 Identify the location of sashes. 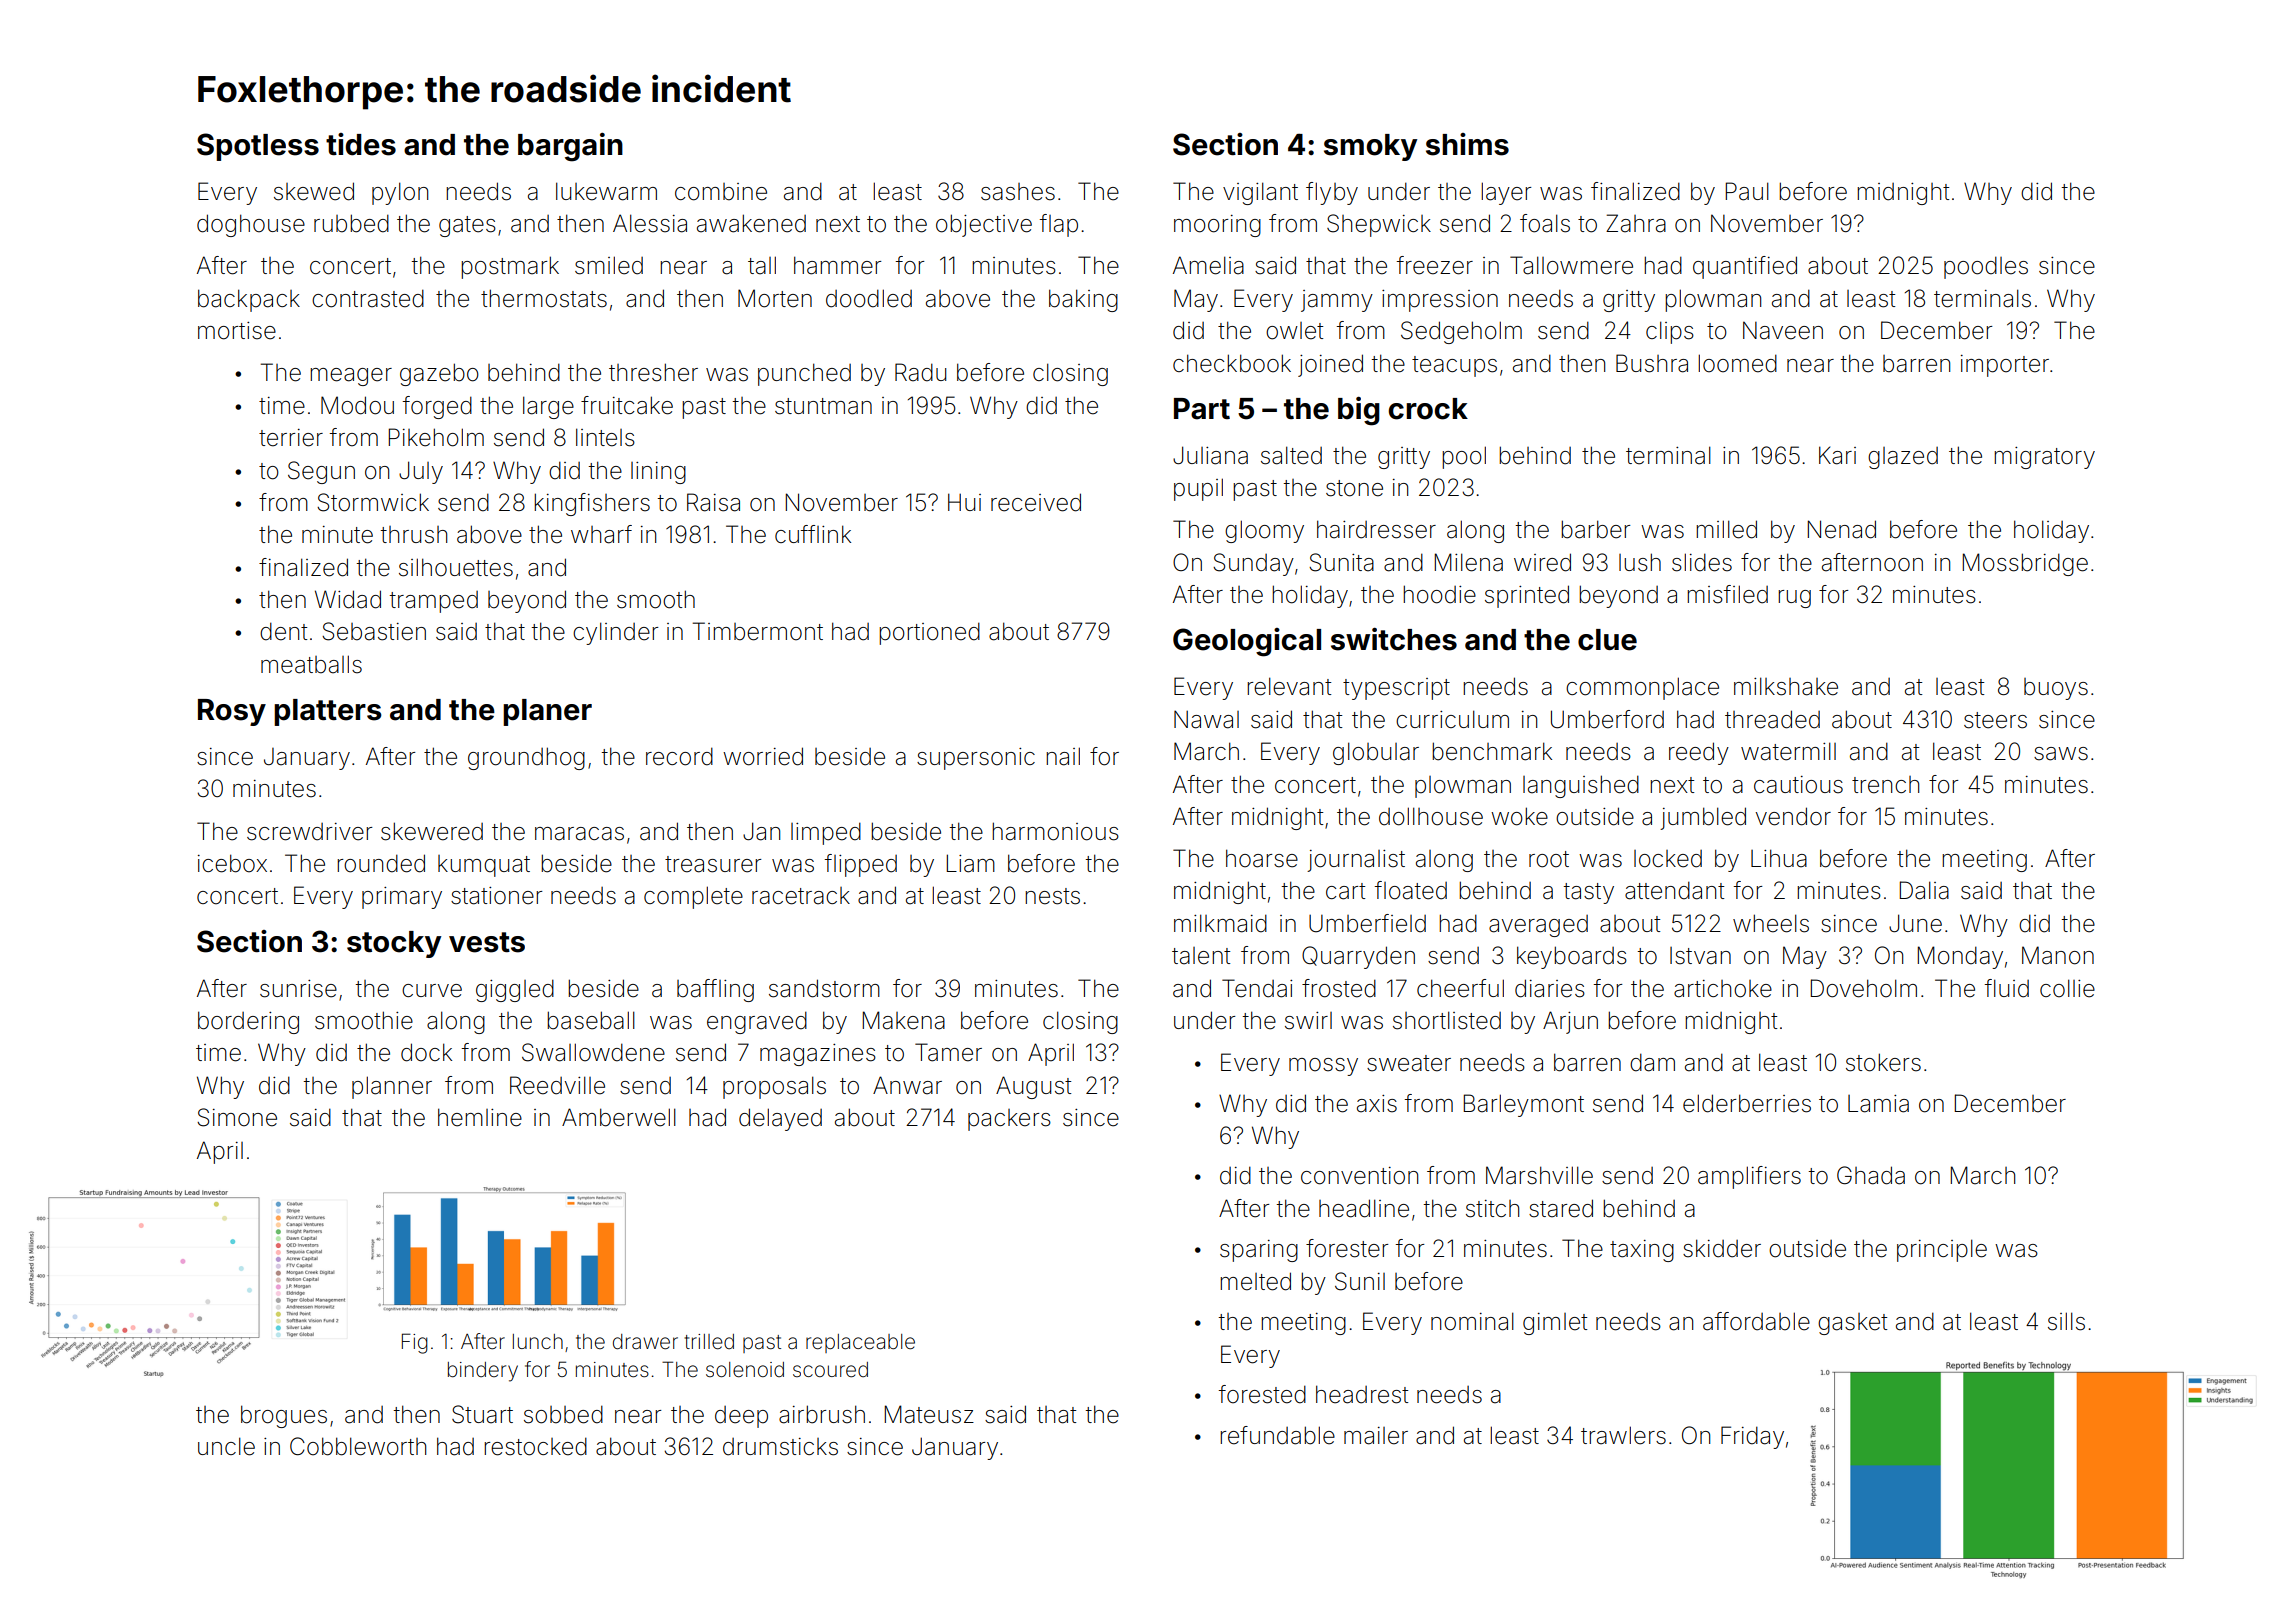
(1018, 192).
